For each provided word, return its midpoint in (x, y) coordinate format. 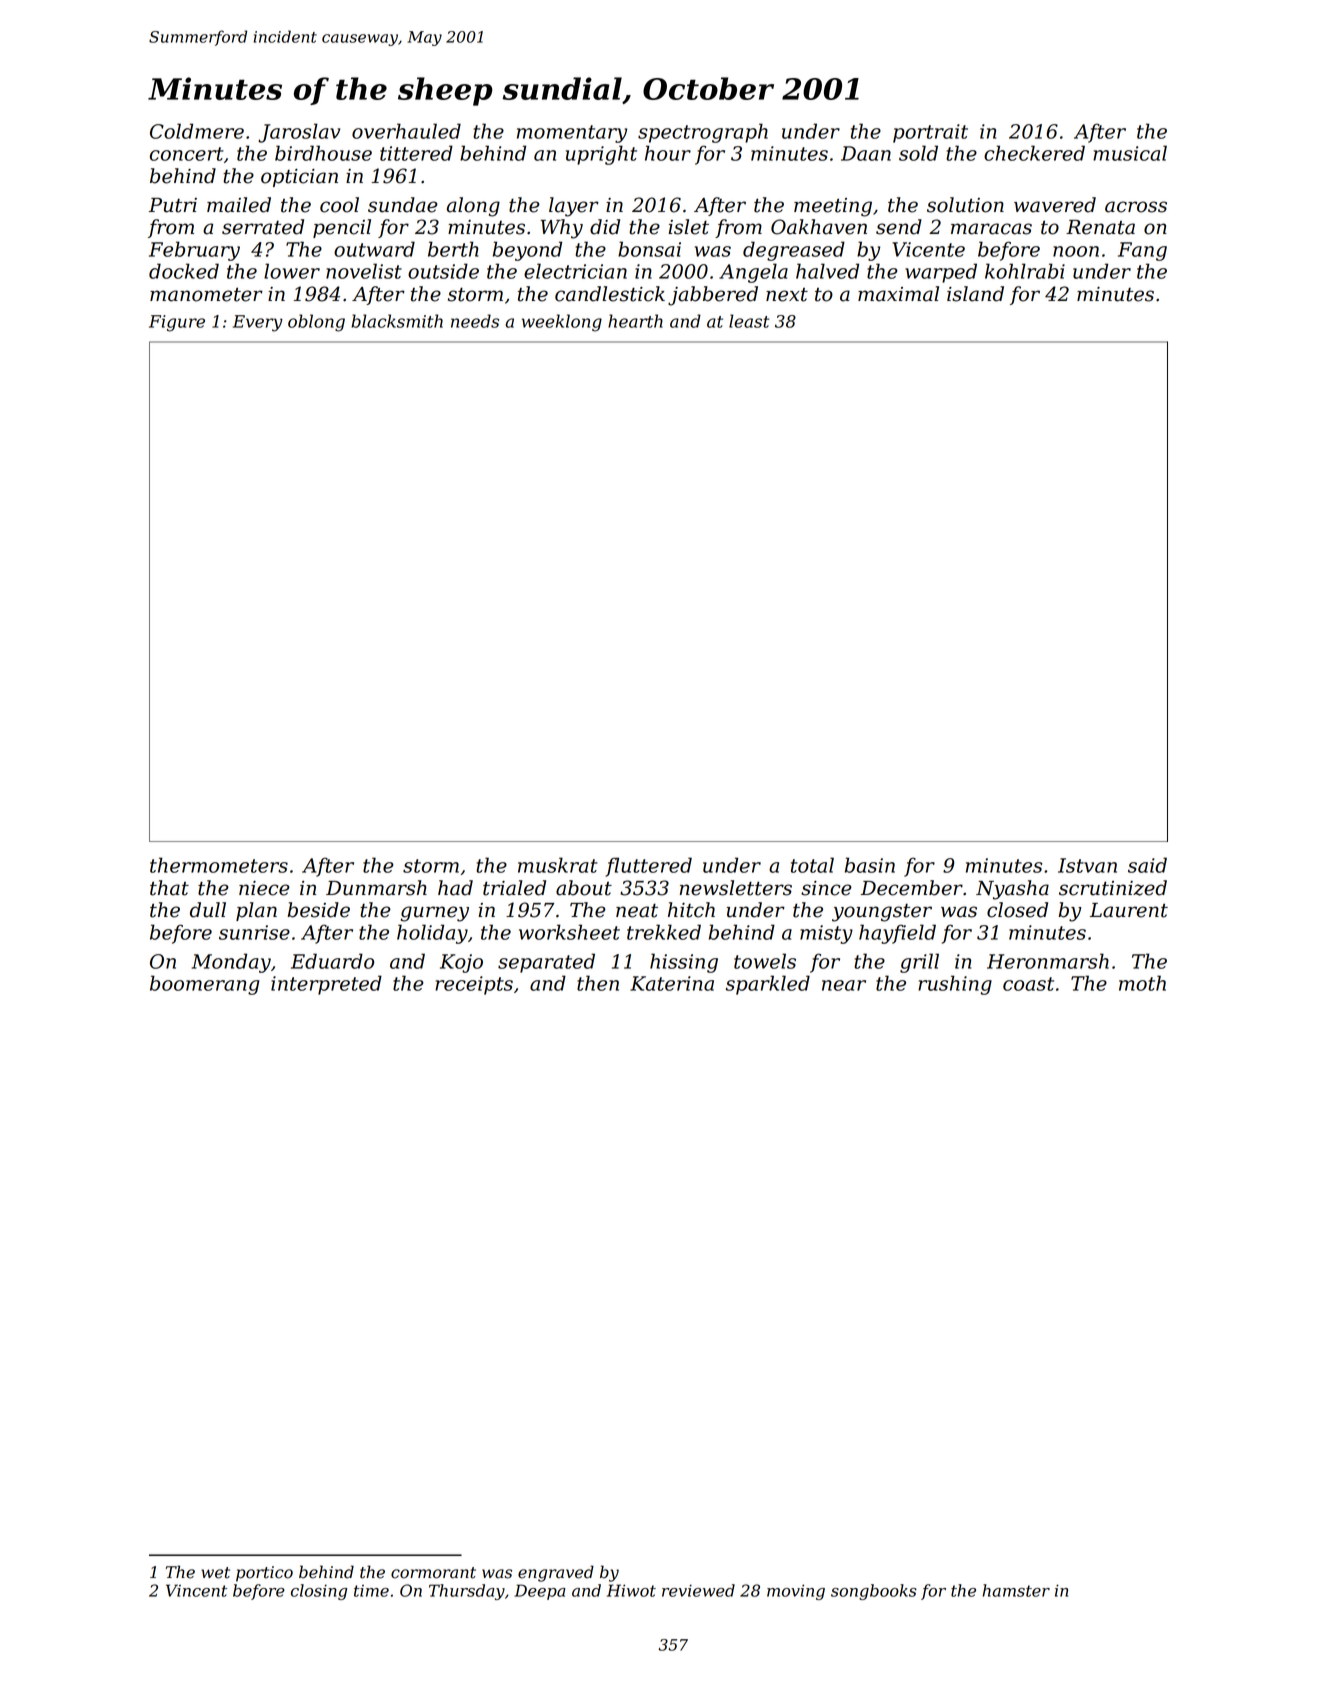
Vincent (196, 1590)
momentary (572, 134)
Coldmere (197, 131)
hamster (1016, 1590)
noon (1076, 251)
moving (796, 1592)
